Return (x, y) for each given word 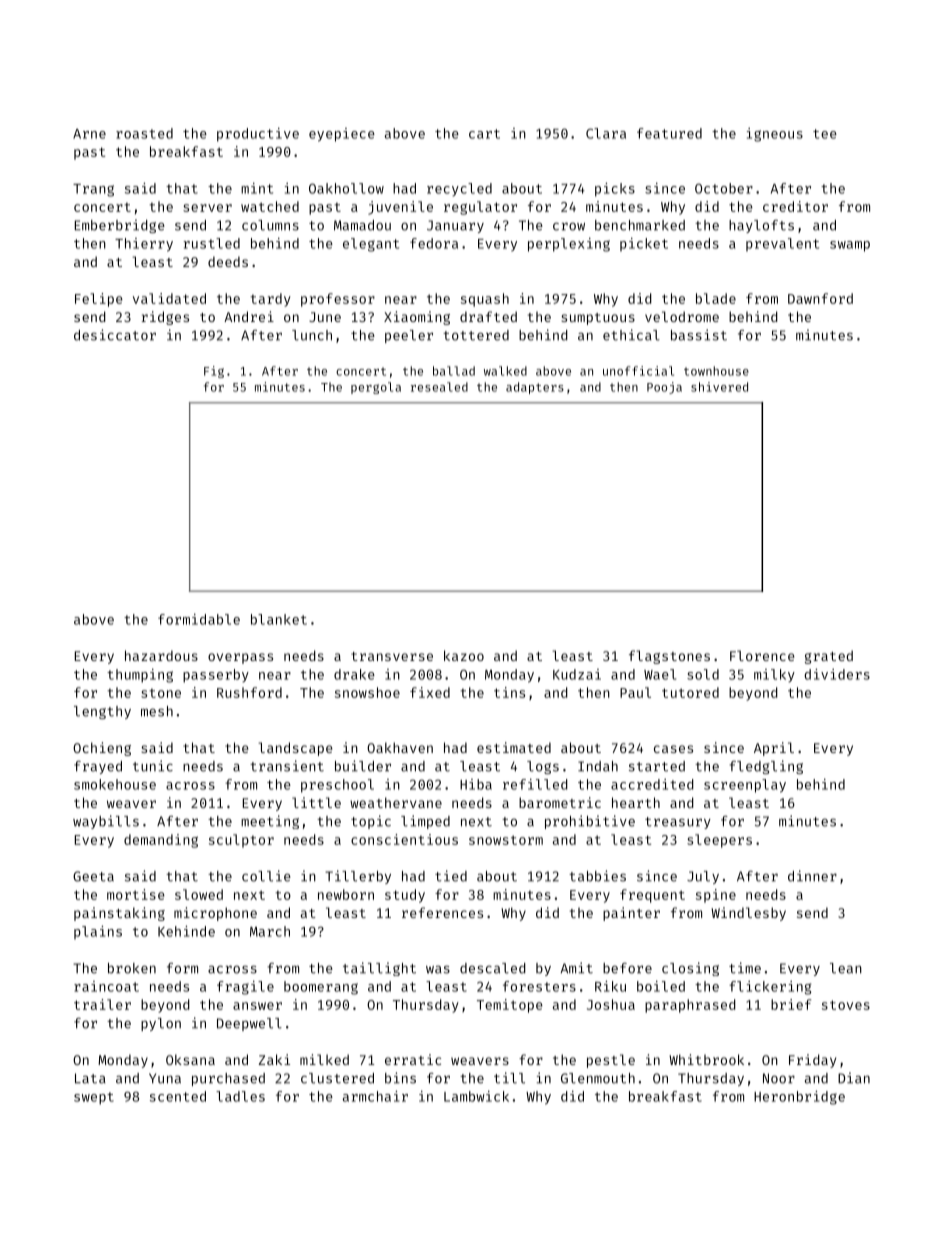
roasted (144, 133)
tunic (153, 766)
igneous (775, 135)
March (270, 931)
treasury (678, 823)
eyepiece (342, 135)
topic (371, 822)
